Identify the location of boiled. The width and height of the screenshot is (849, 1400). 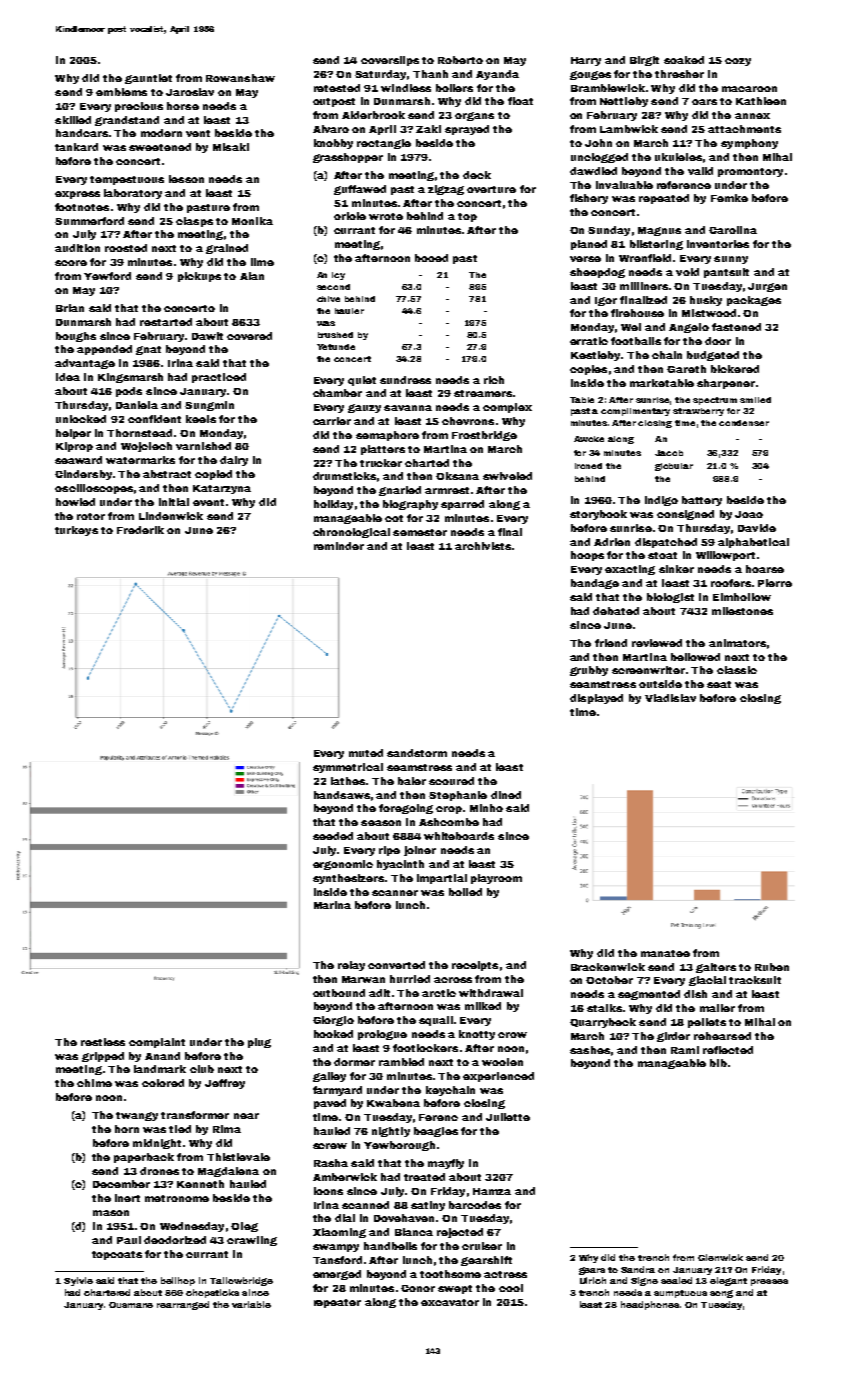
(465, 892).
